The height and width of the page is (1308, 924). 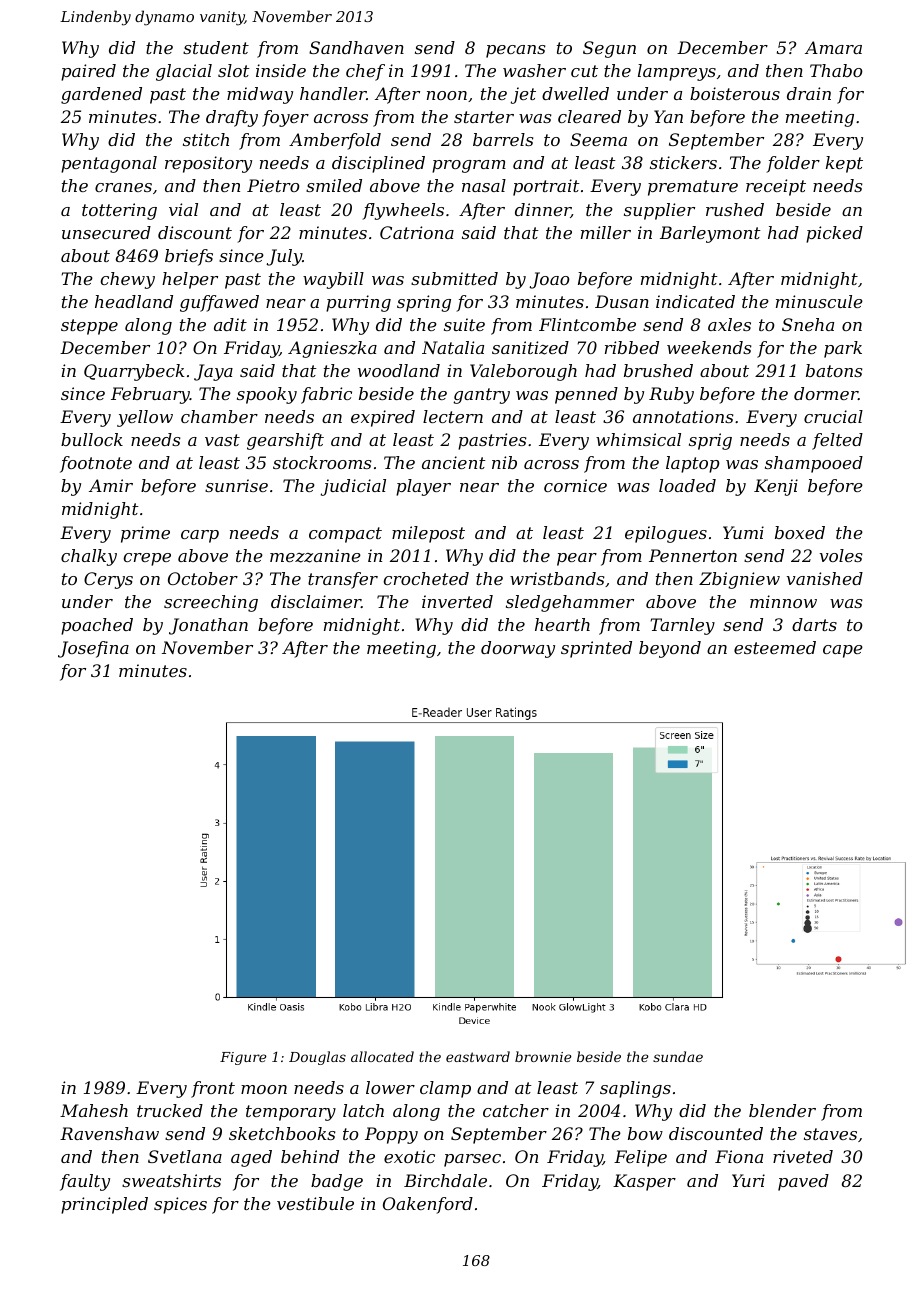 I want to click on Poppy, so click(x=391, y=1135).
